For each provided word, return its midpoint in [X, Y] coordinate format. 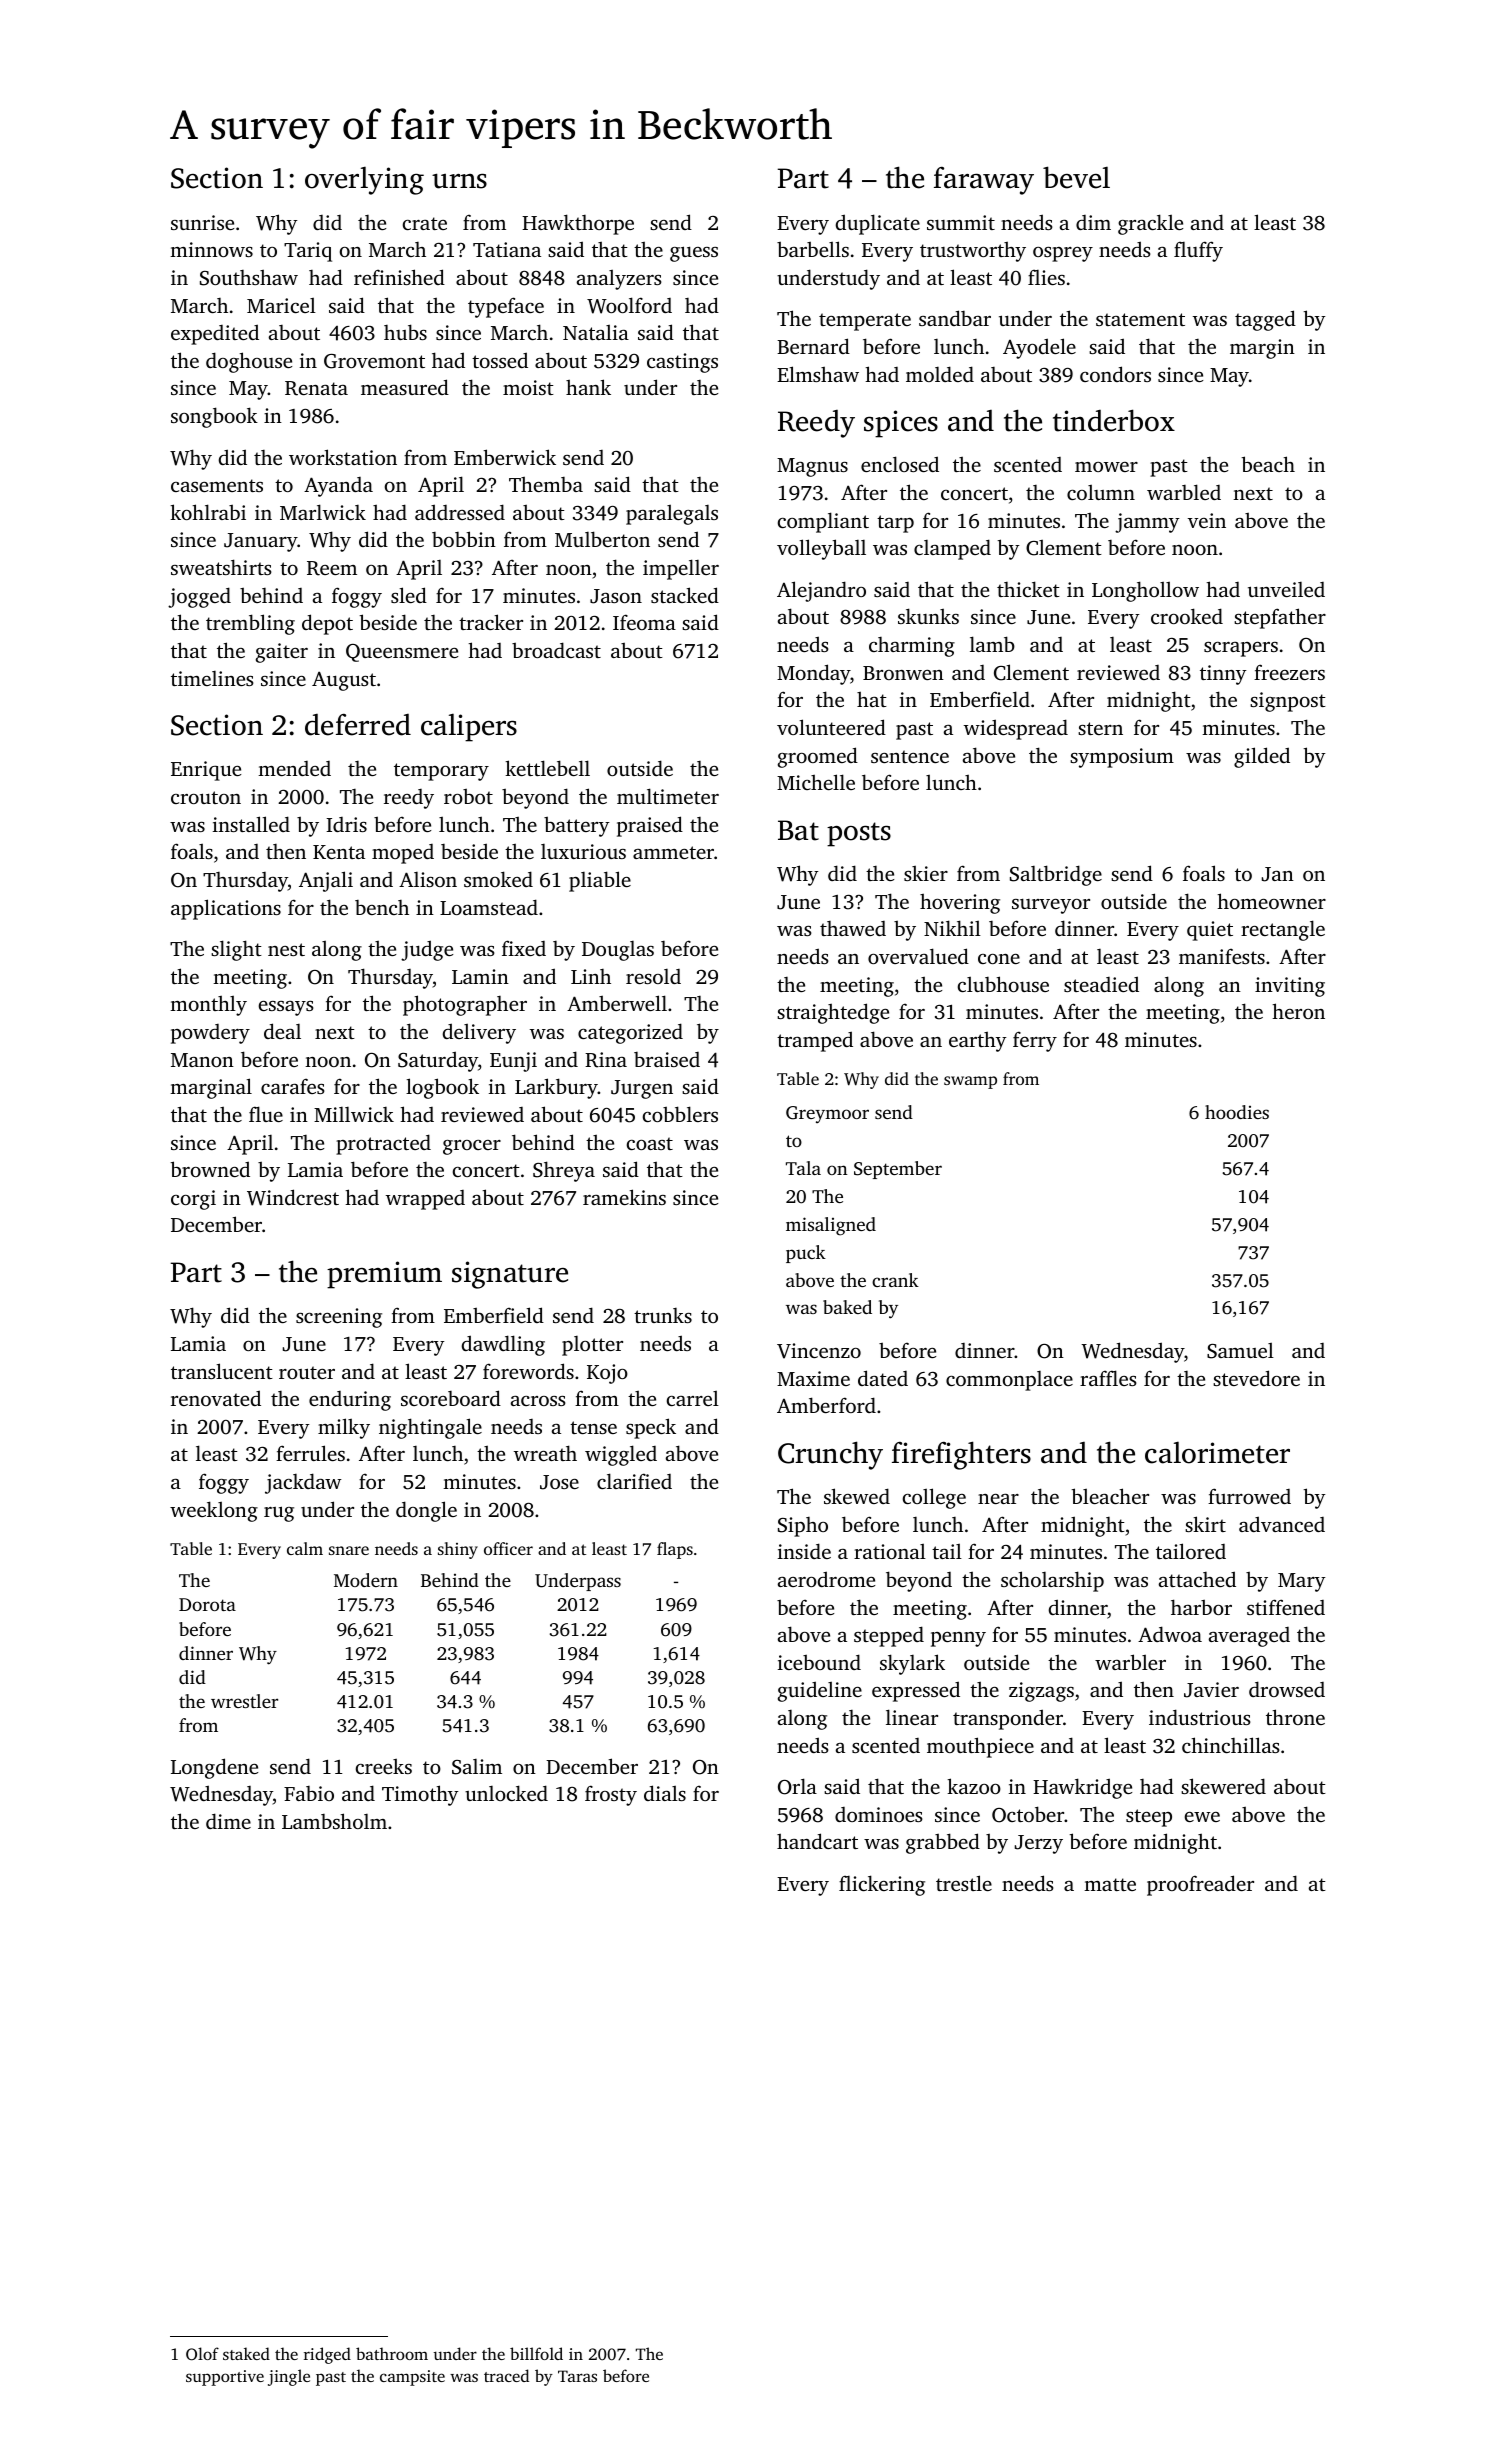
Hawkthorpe [578, 224]
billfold [536, 2353]
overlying [364, 180]
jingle [289, 2377]
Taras [577, 2376]
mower [1106, 467]
